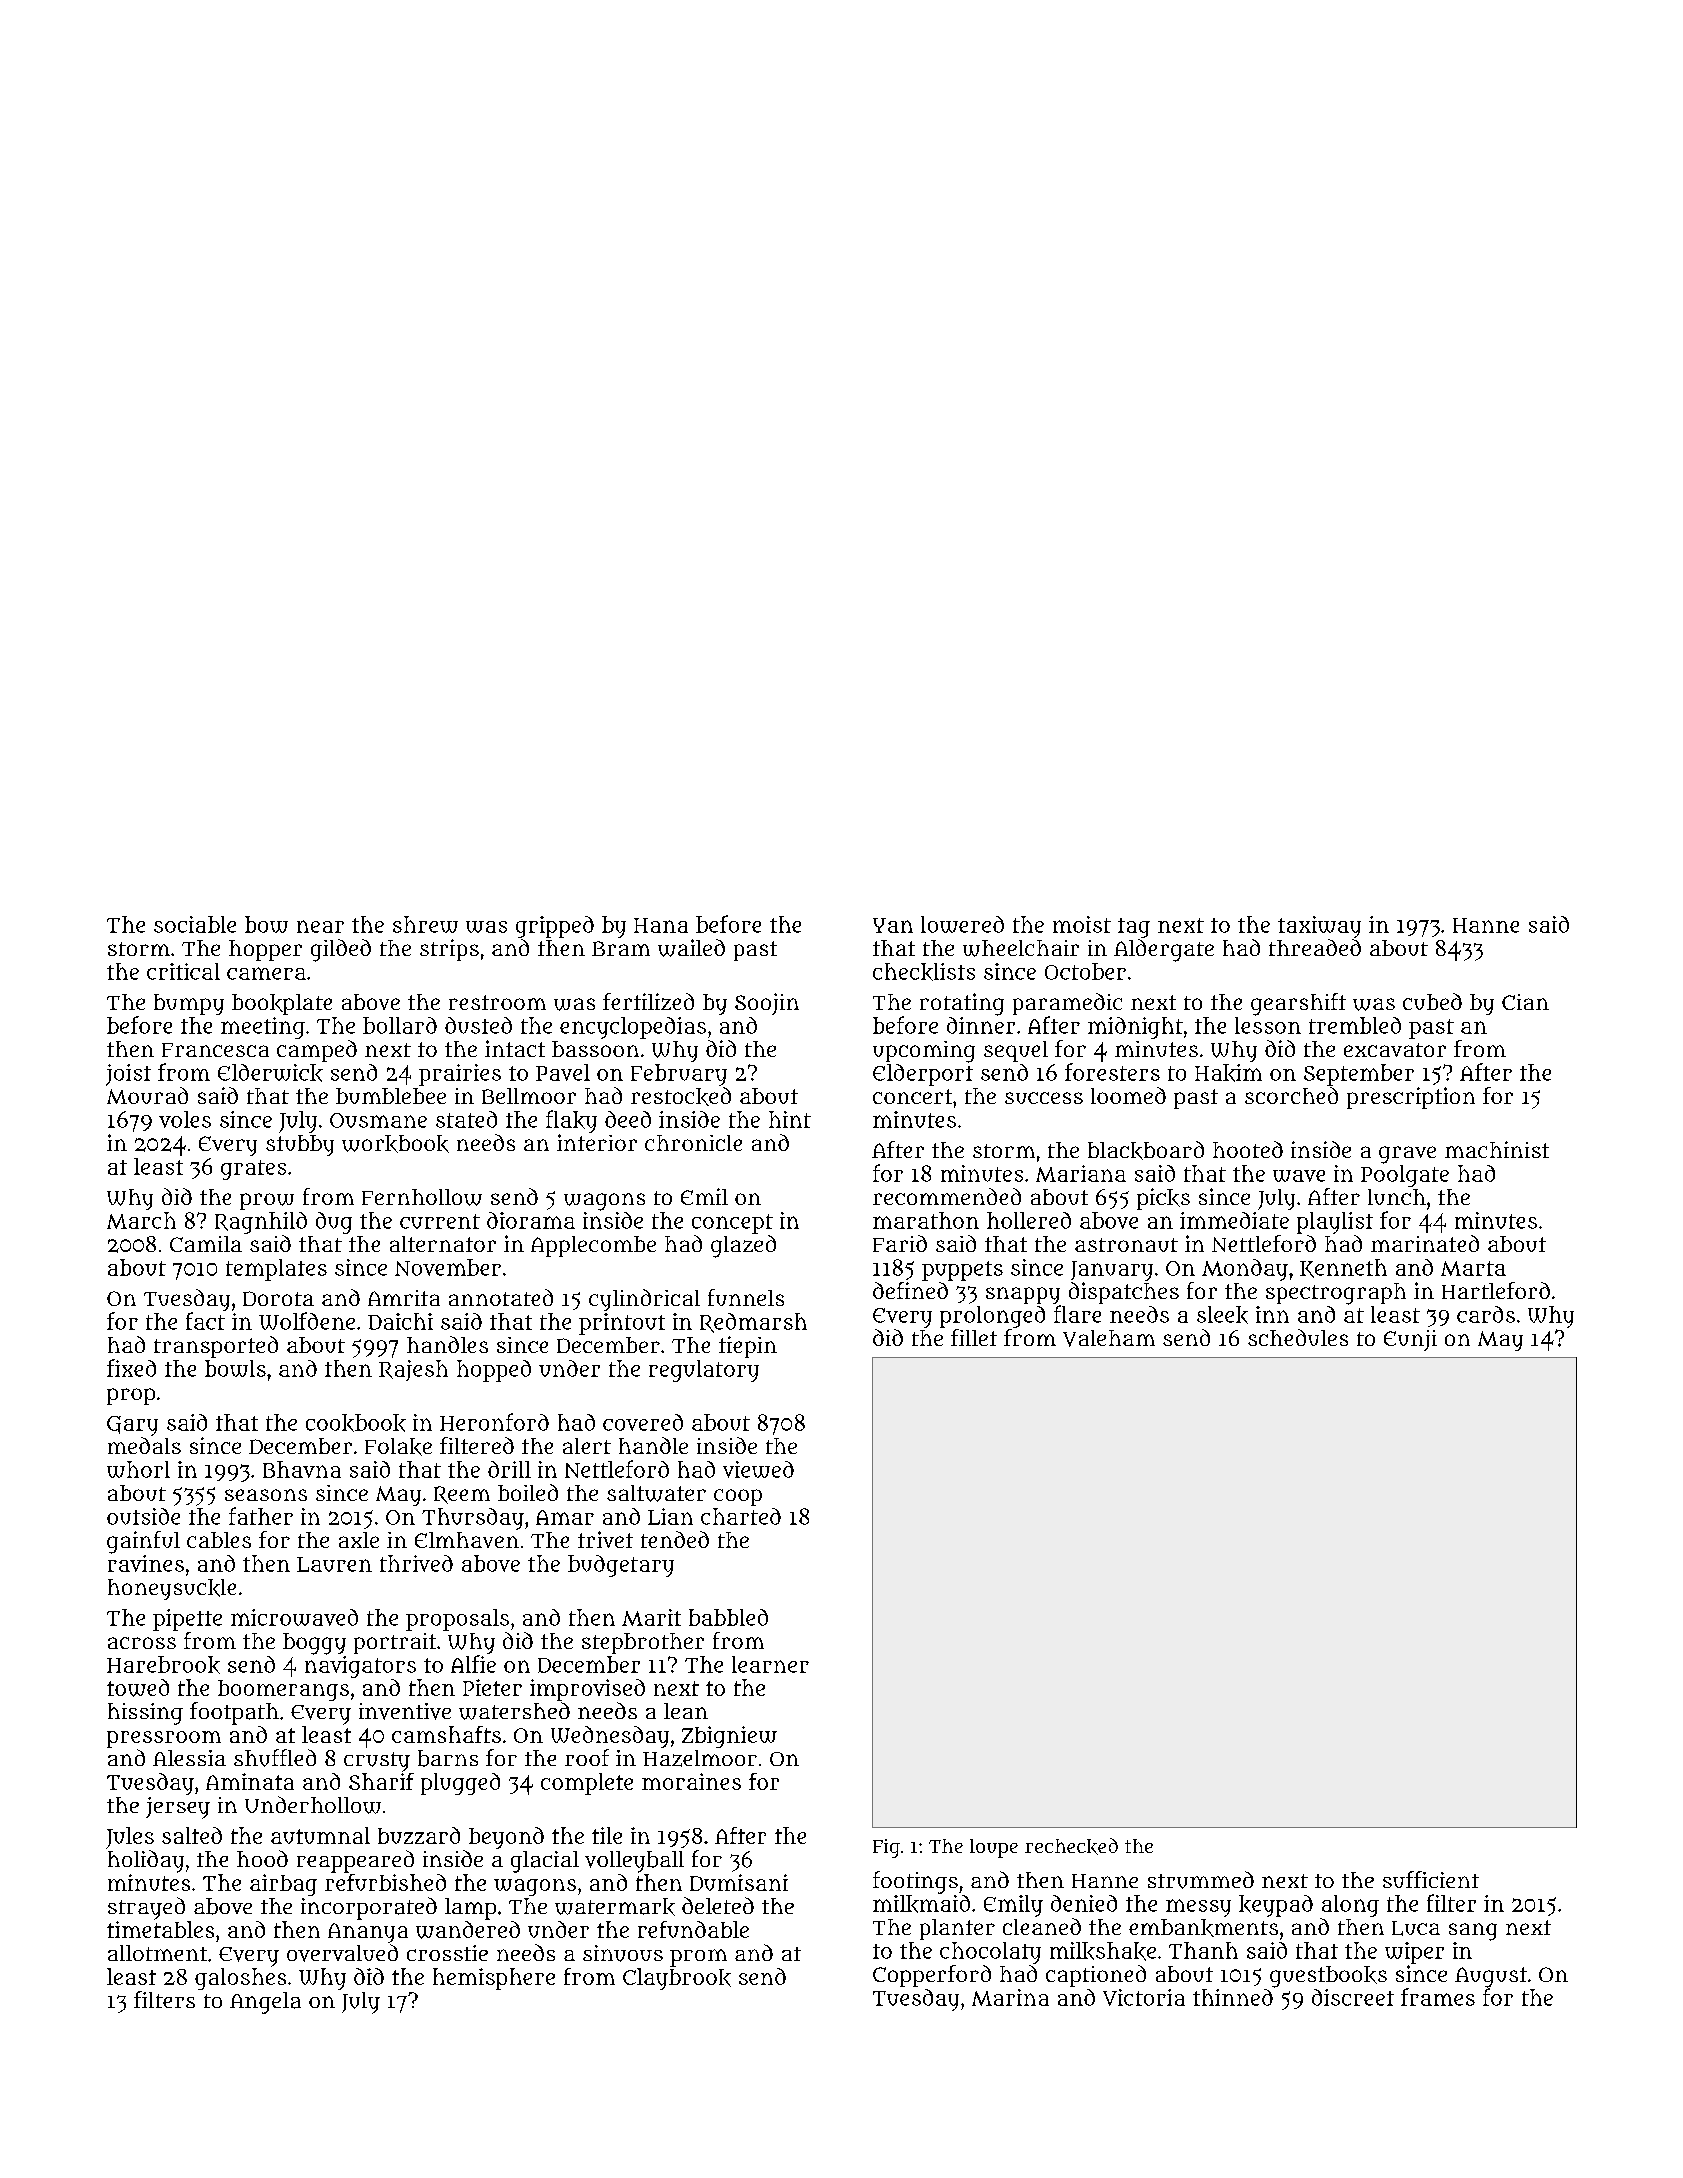 This screenshot has width=1683, height=2178. What do you see at coordinates (266, 1495) in the screenshot?
I see `seasons` at bounding box center [266, 1495].
